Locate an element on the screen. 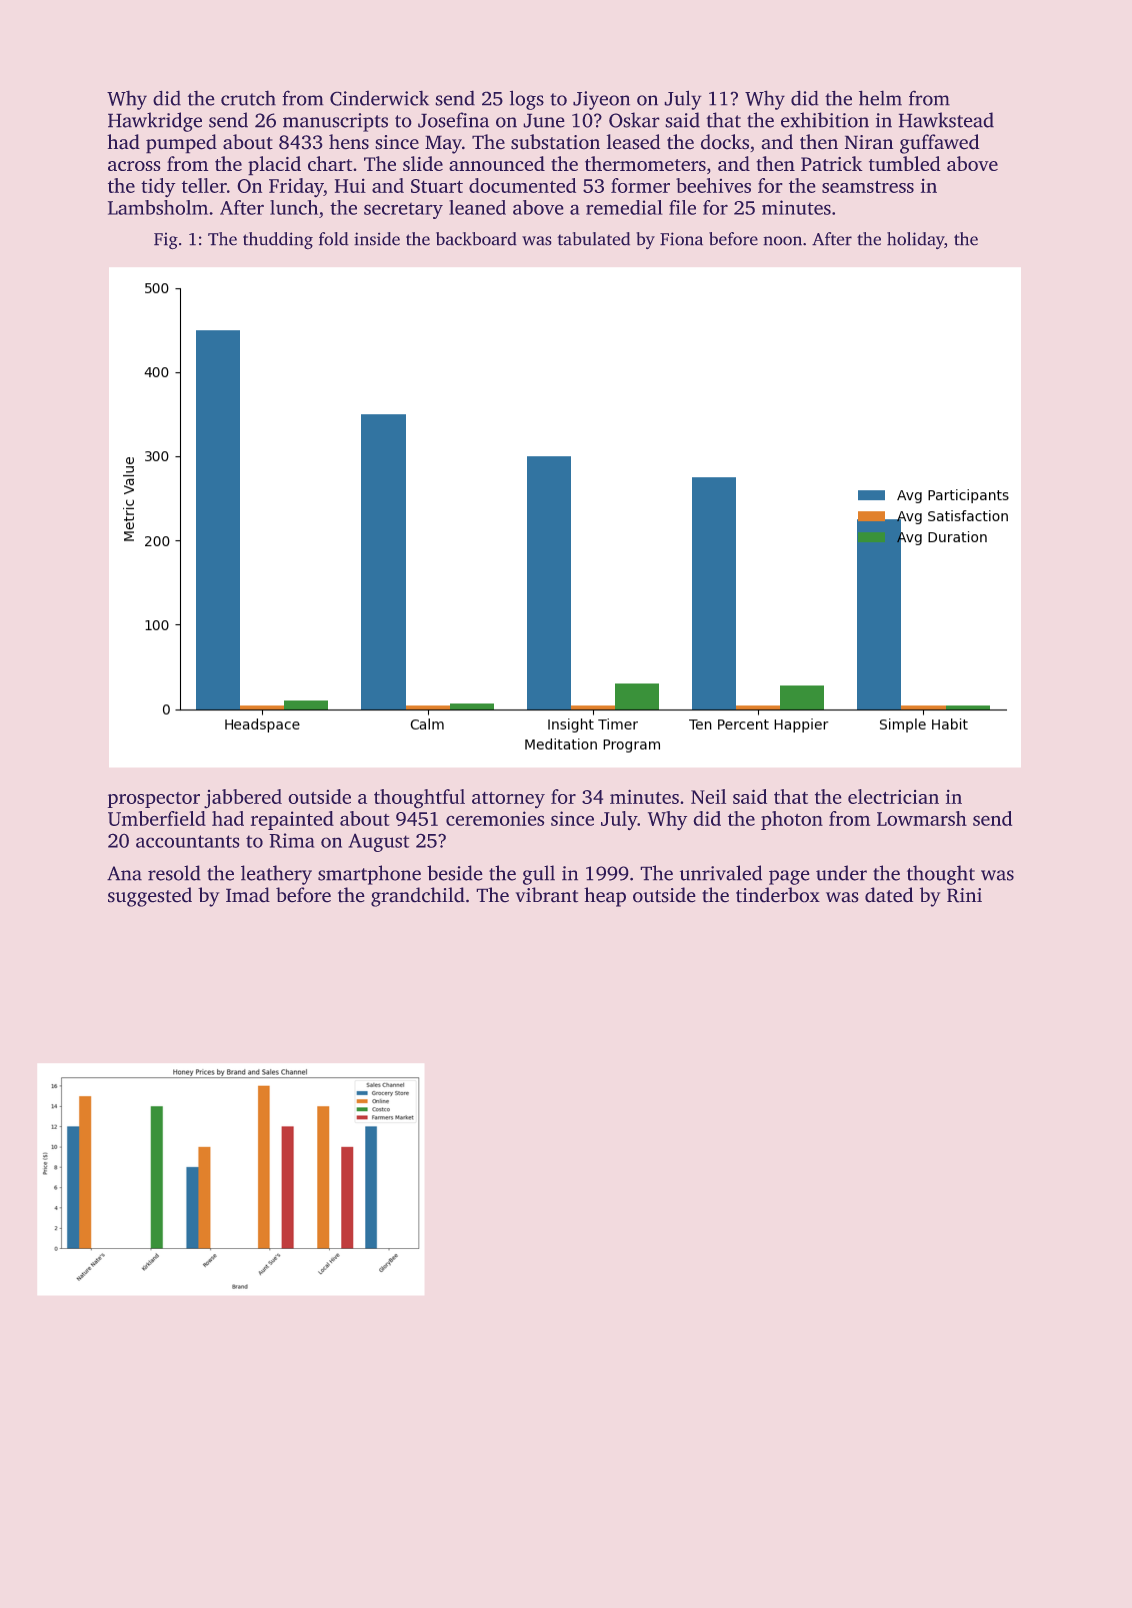 The width and height of the screenshot is (1132, 1608). prospector is located at coordinates (154, 800).
